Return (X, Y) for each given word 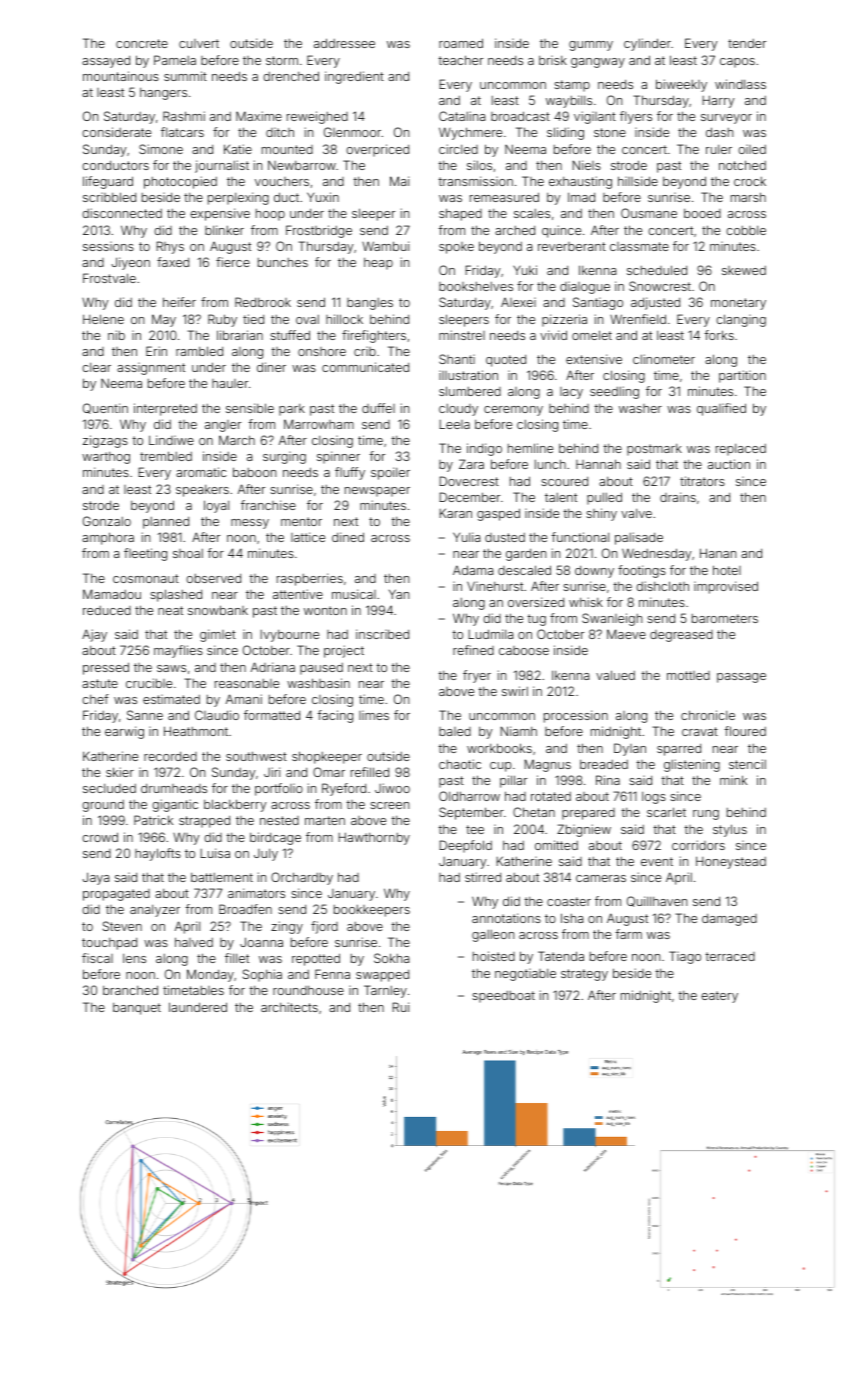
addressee (344, 43)
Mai (399, 181)
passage (741, 678)
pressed (106, 668)
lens (134, 958)
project (344, 651)
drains (678, 497)
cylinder (647, 44)
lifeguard (108, 182)
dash (719, 132)
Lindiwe (171, 440)
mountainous (121, 76)
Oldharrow (469, 796)
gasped (498, 514)
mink (733, 780)
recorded (170, 756)
